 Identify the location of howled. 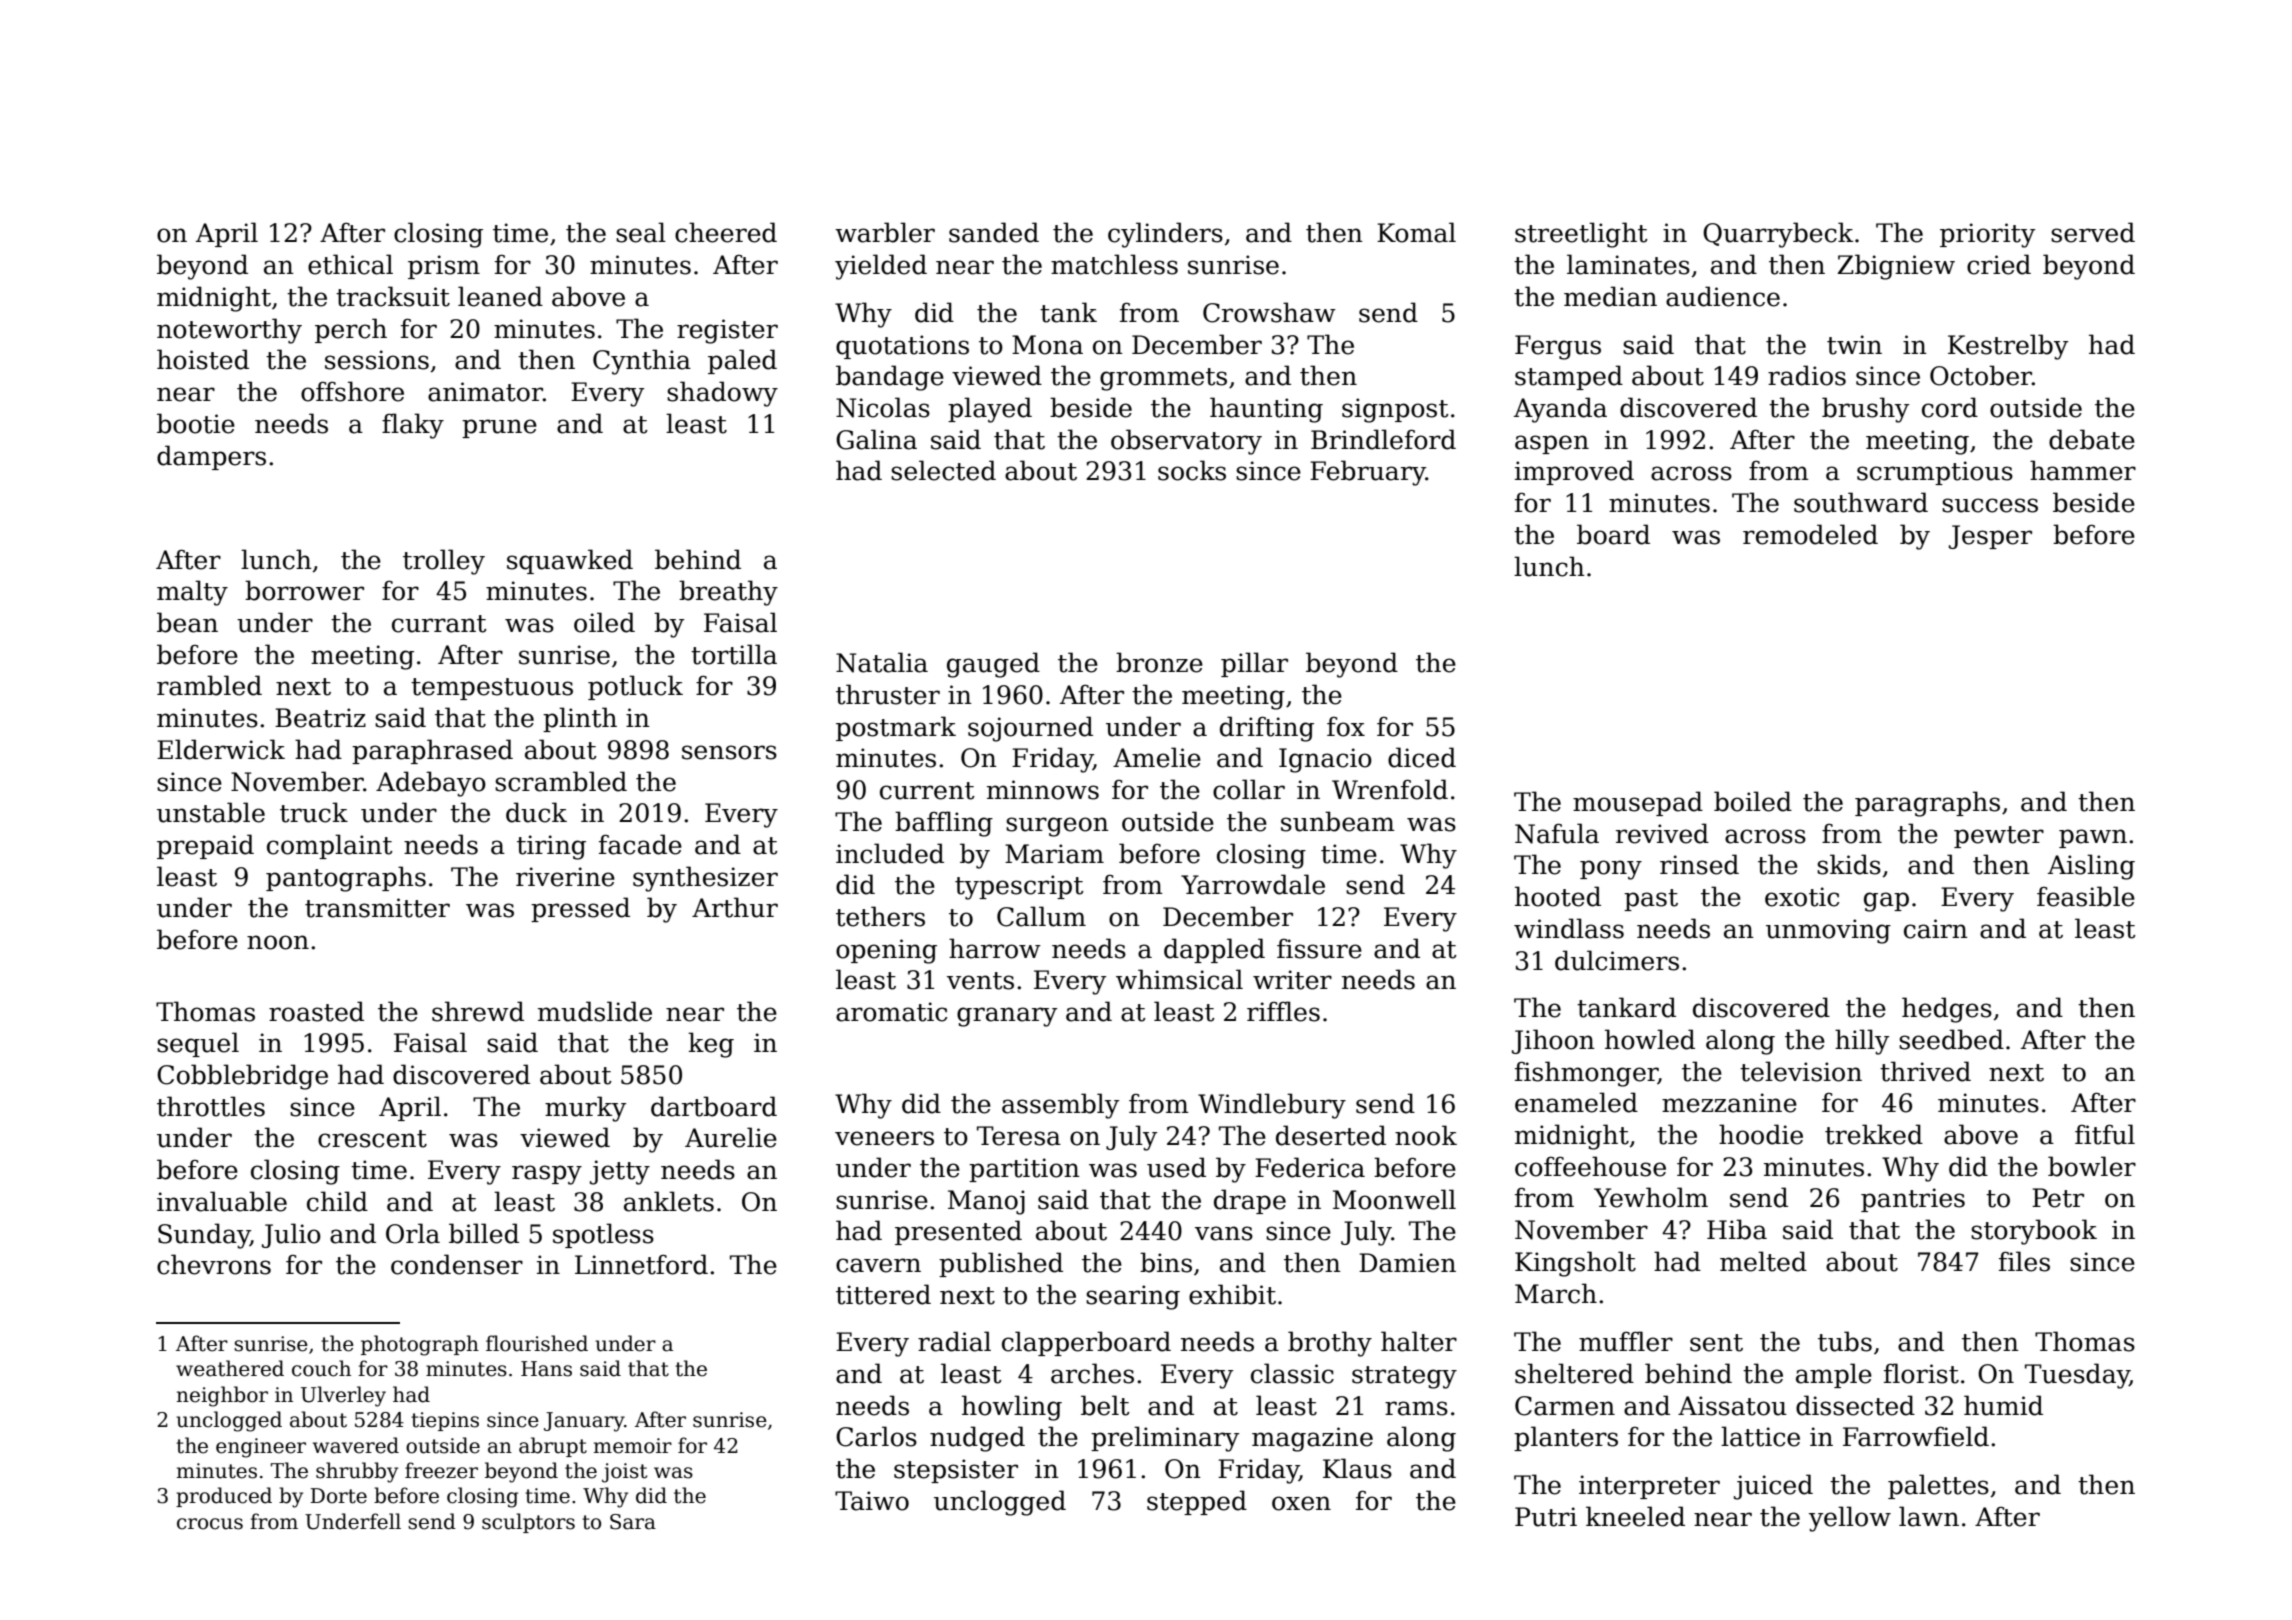
(1650, 1039).
